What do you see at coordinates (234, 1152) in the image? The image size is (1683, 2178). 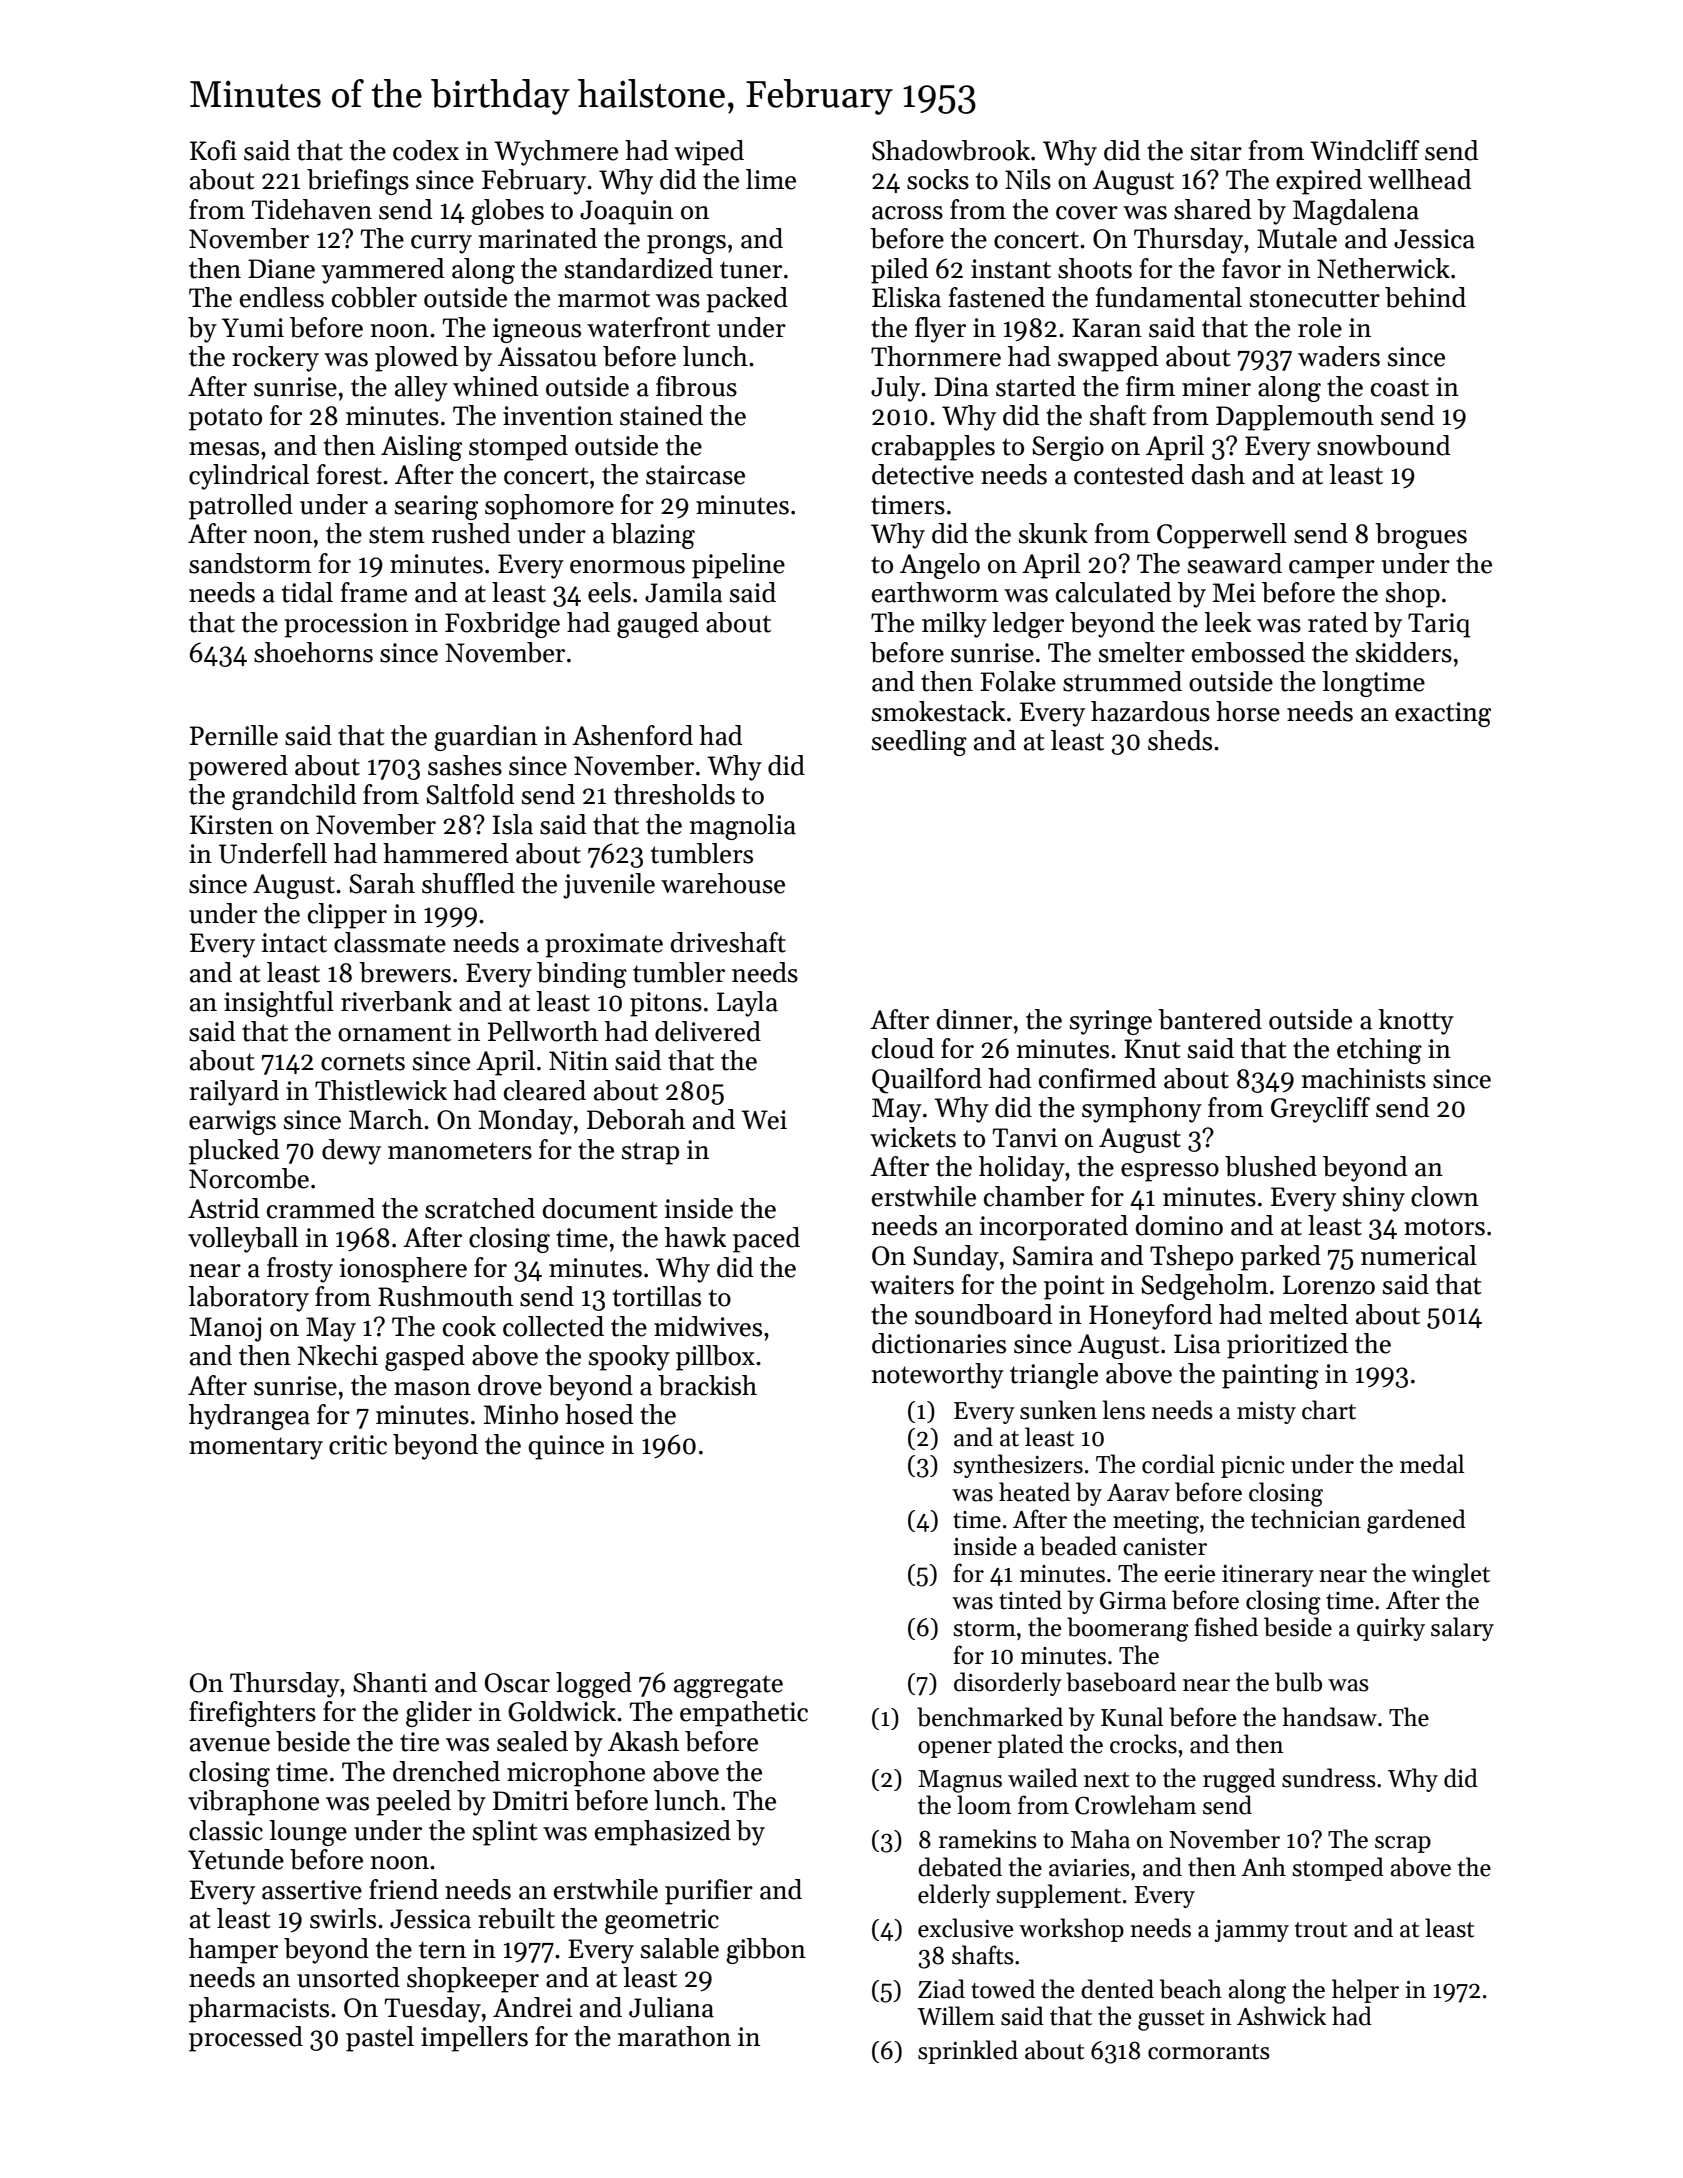 I see `plucked` at bounding box center [234, 1152].
